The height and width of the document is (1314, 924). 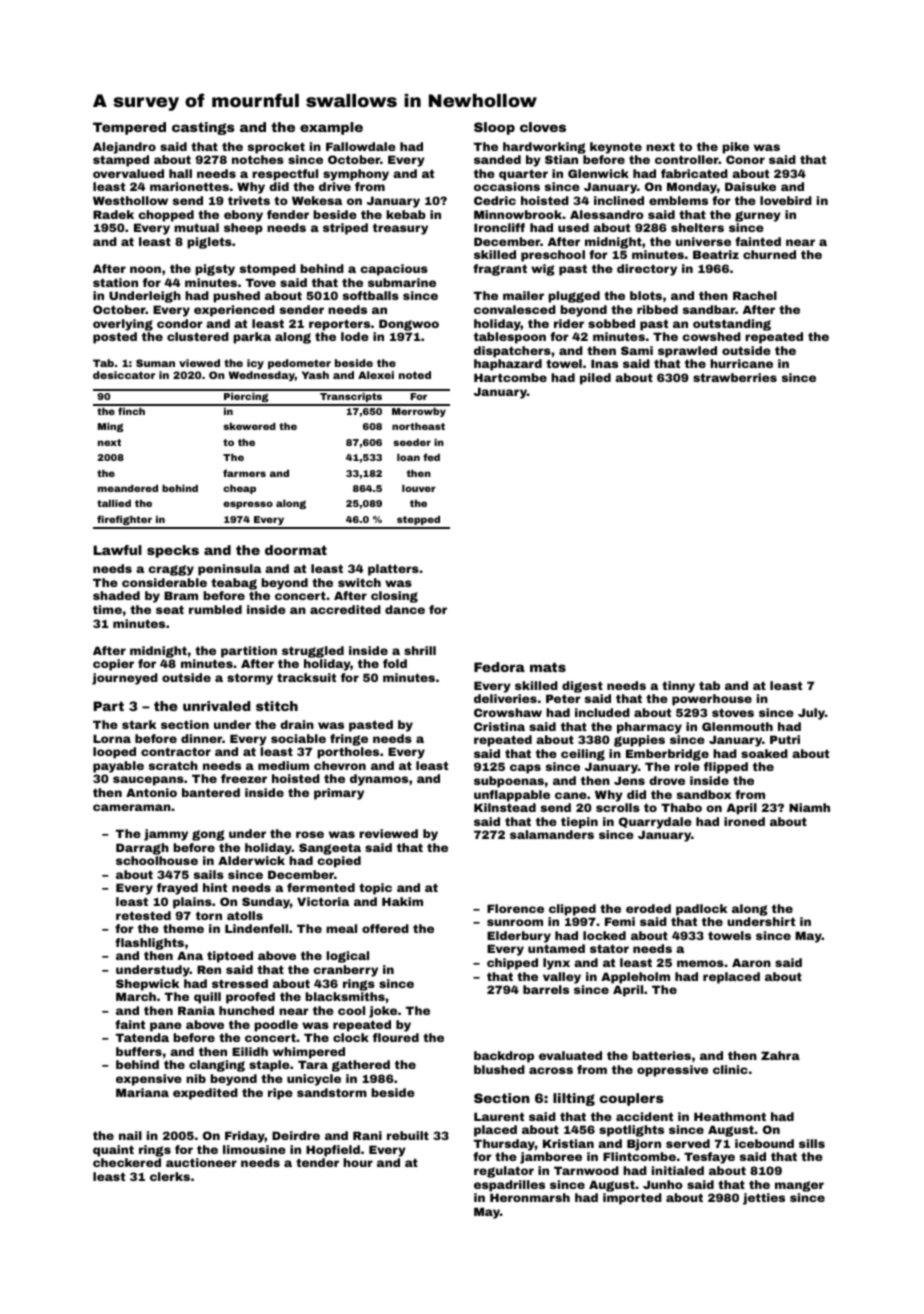 What do you see at coordinates (629, 780) in the document?
I see `Jens` at bounding box center [629, 780].
